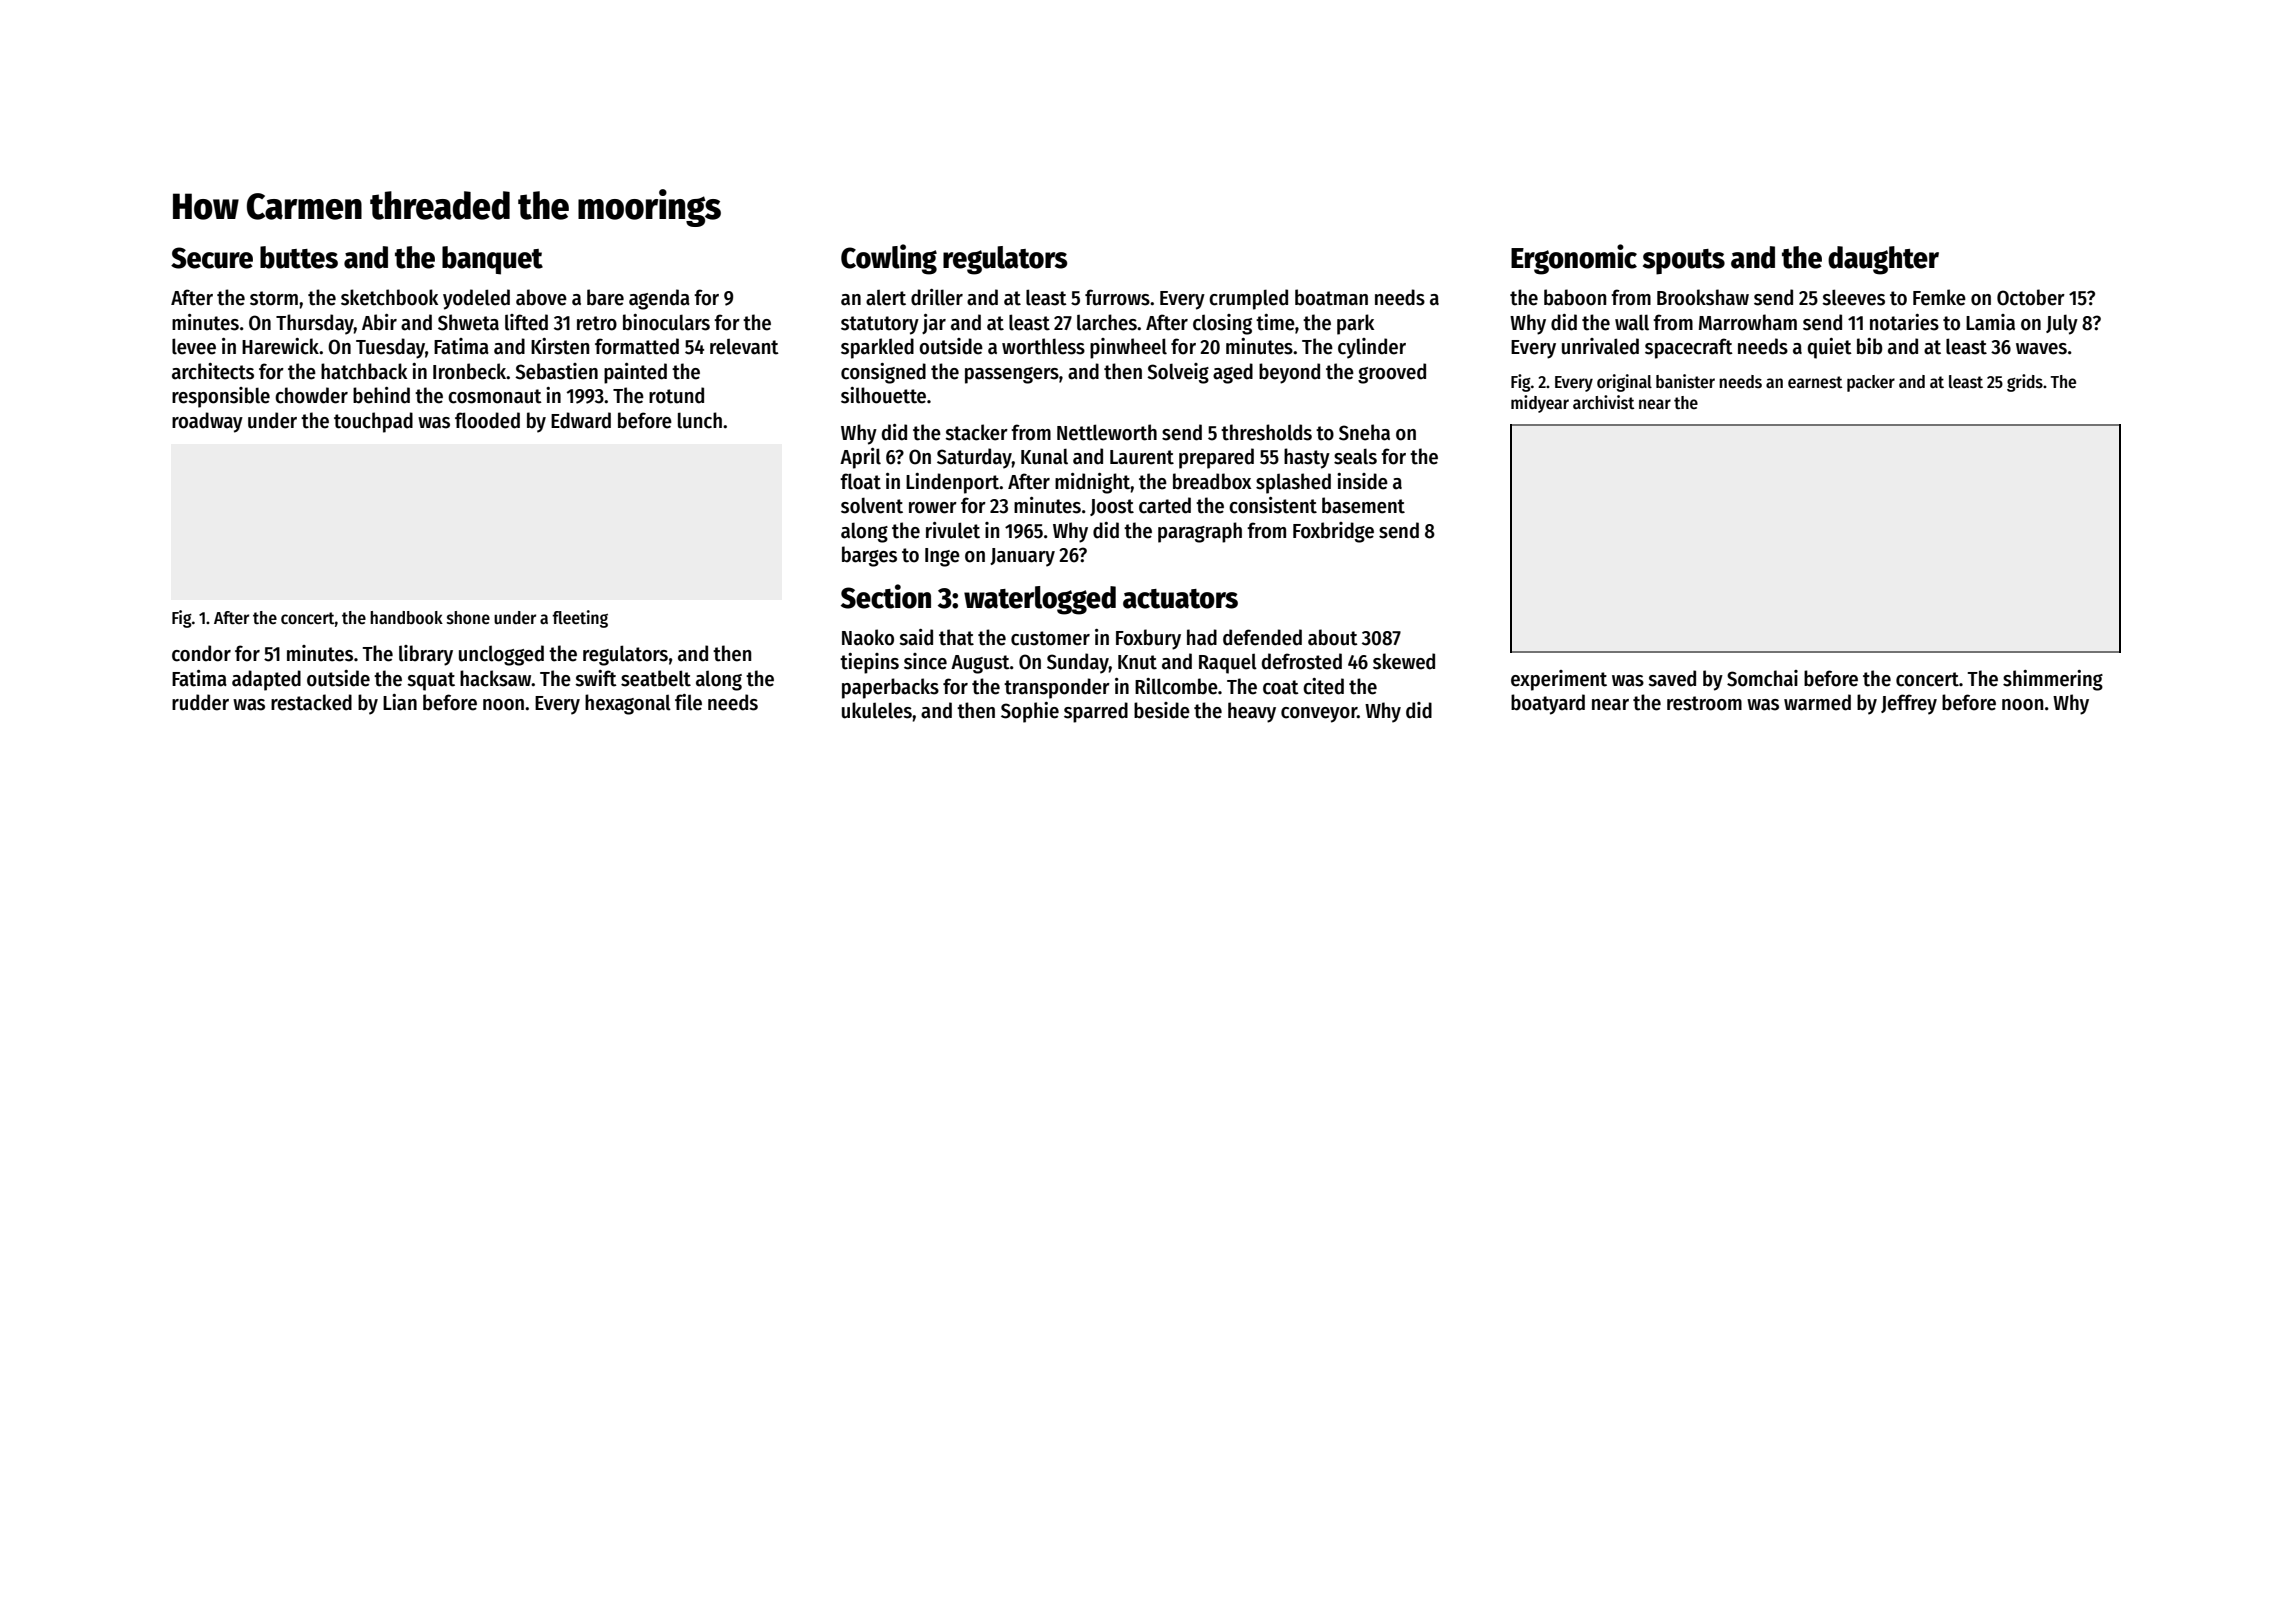 Image resolution: width=2292 pixels, height=1620 pixels. Describe the element at coordinates (406, 618) in the image. I see `handbook` at that location.
